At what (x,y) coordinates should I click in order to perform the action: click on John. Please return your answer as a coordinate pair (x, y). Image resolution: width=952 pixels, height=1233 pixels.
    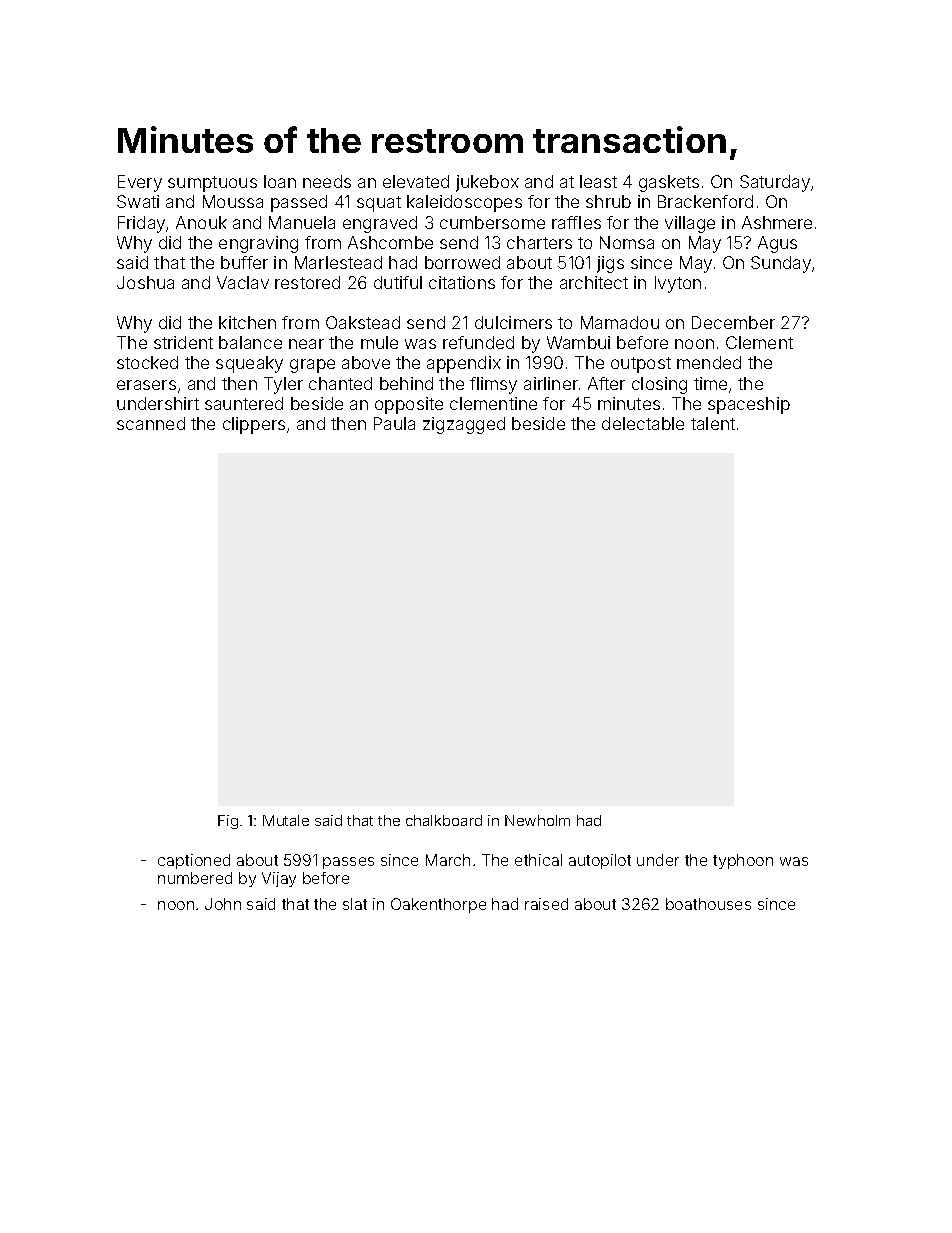
    Looking at the image, I should click on (223, 904).
